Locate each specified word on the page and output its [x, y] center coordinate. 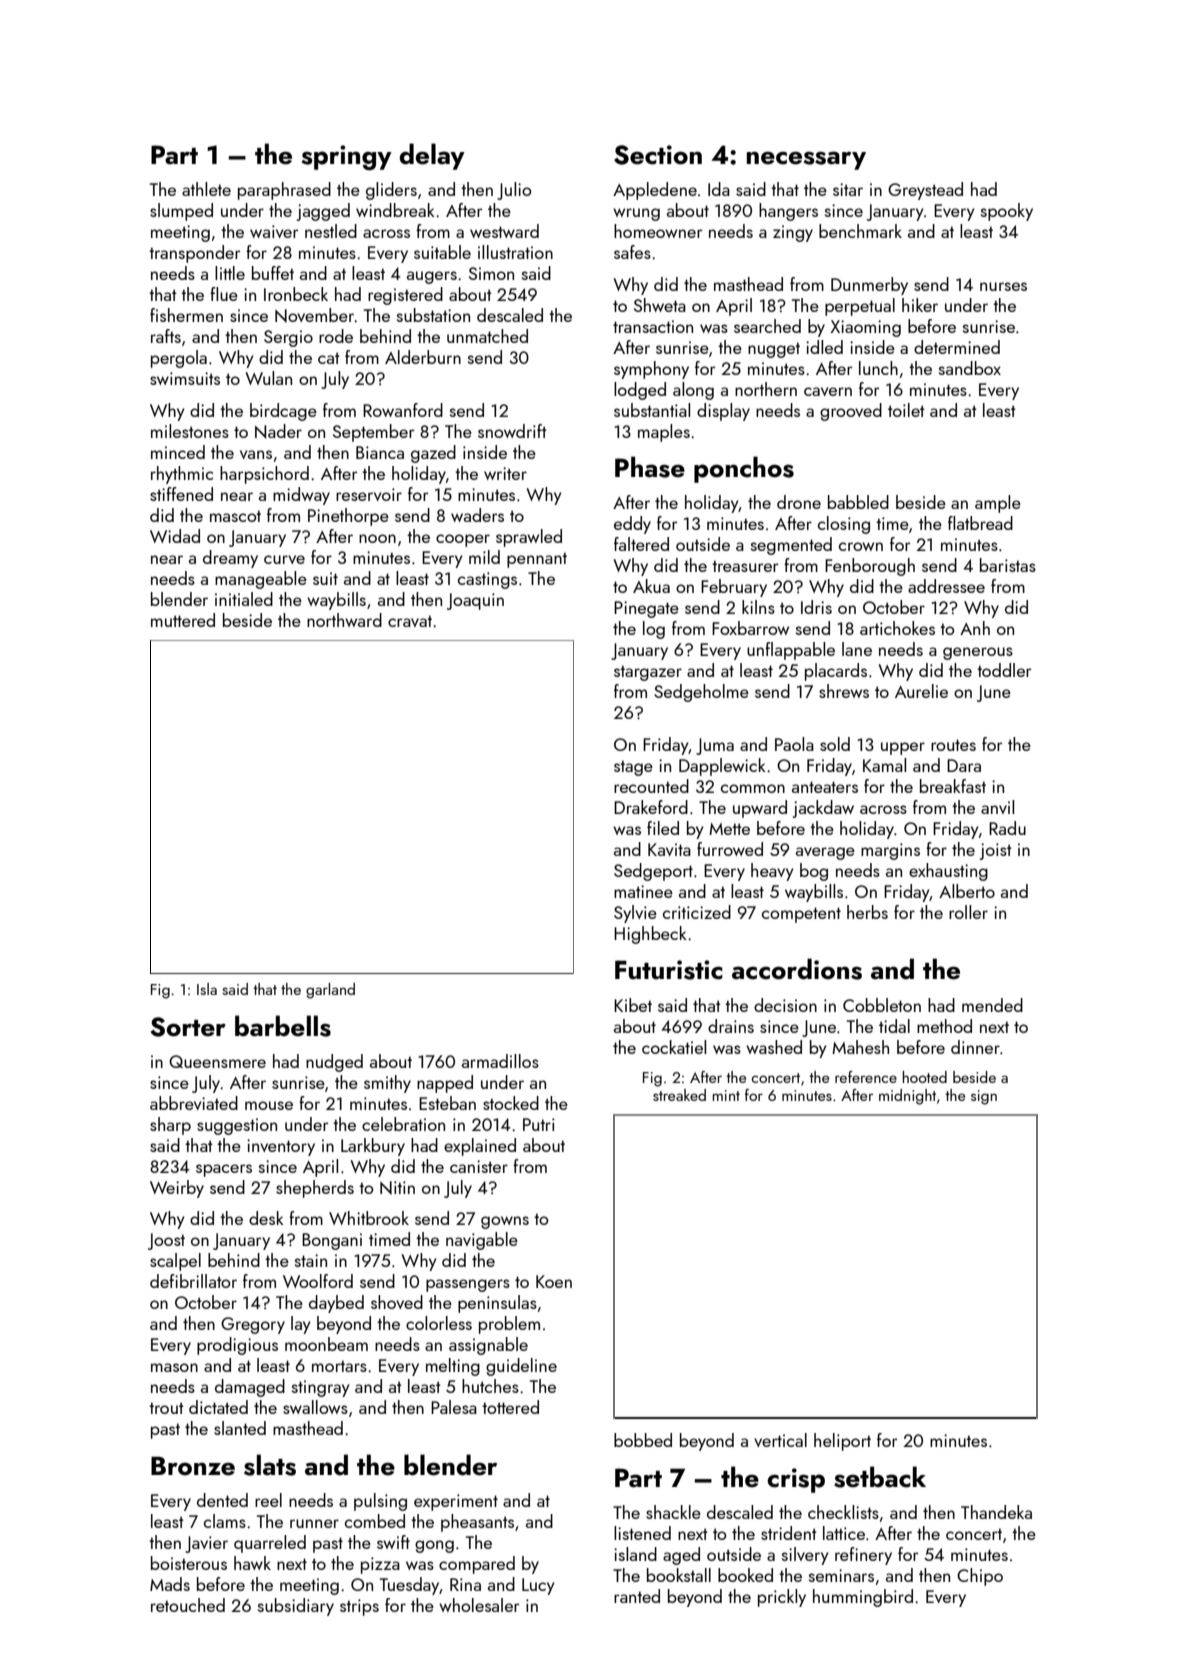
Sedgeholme [701, 693]
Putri [539, 1124]
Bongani [332, 1241]
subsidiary [296, 1607]
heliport [842, 1442]
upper [903, 748]
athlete [206, 189]
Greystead [925, 191]
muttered [183, 620]
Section [658, 155]
